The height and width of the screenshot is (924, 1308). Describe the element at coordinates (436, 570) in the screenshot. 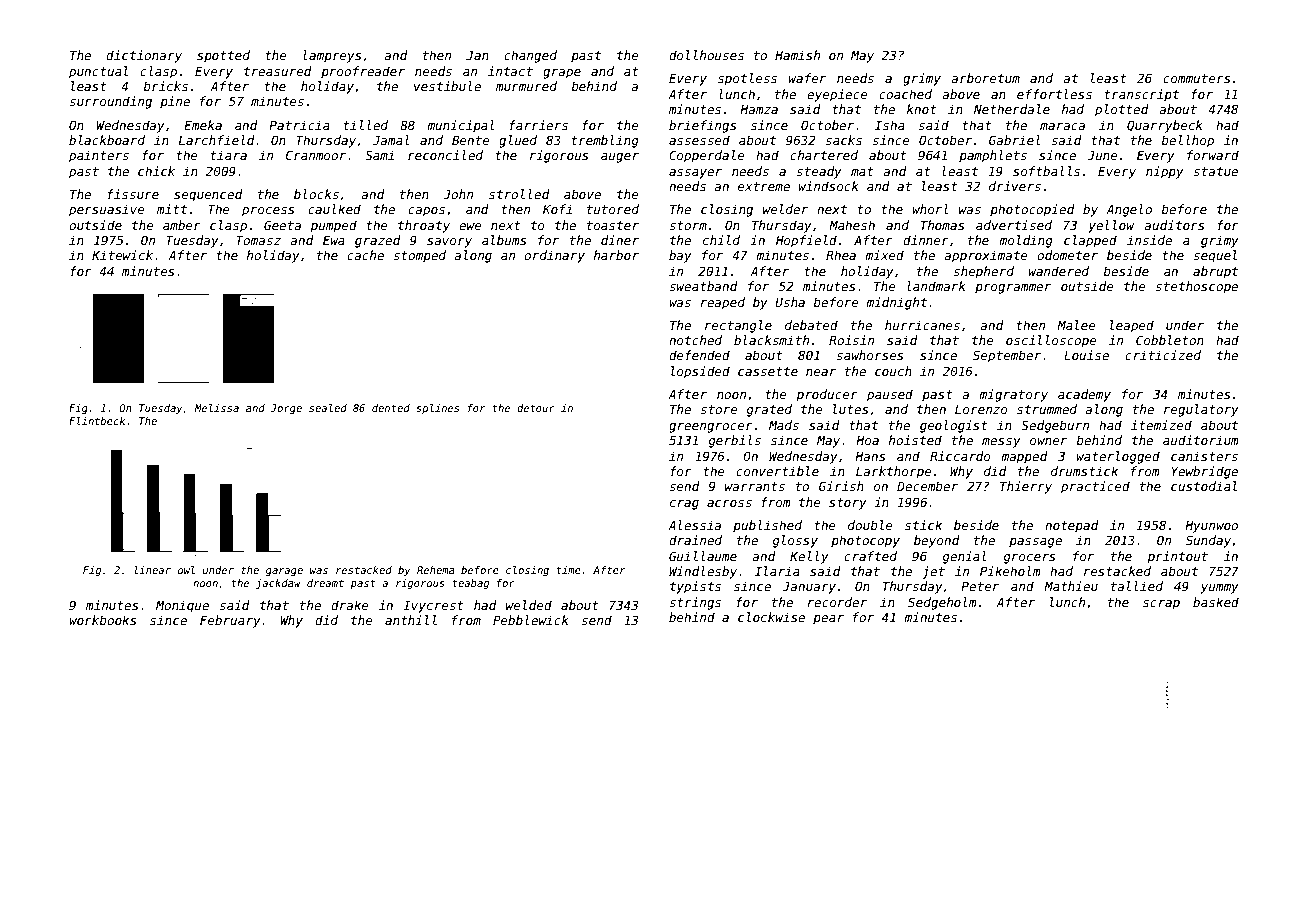

I see `Rehema` at that location.
